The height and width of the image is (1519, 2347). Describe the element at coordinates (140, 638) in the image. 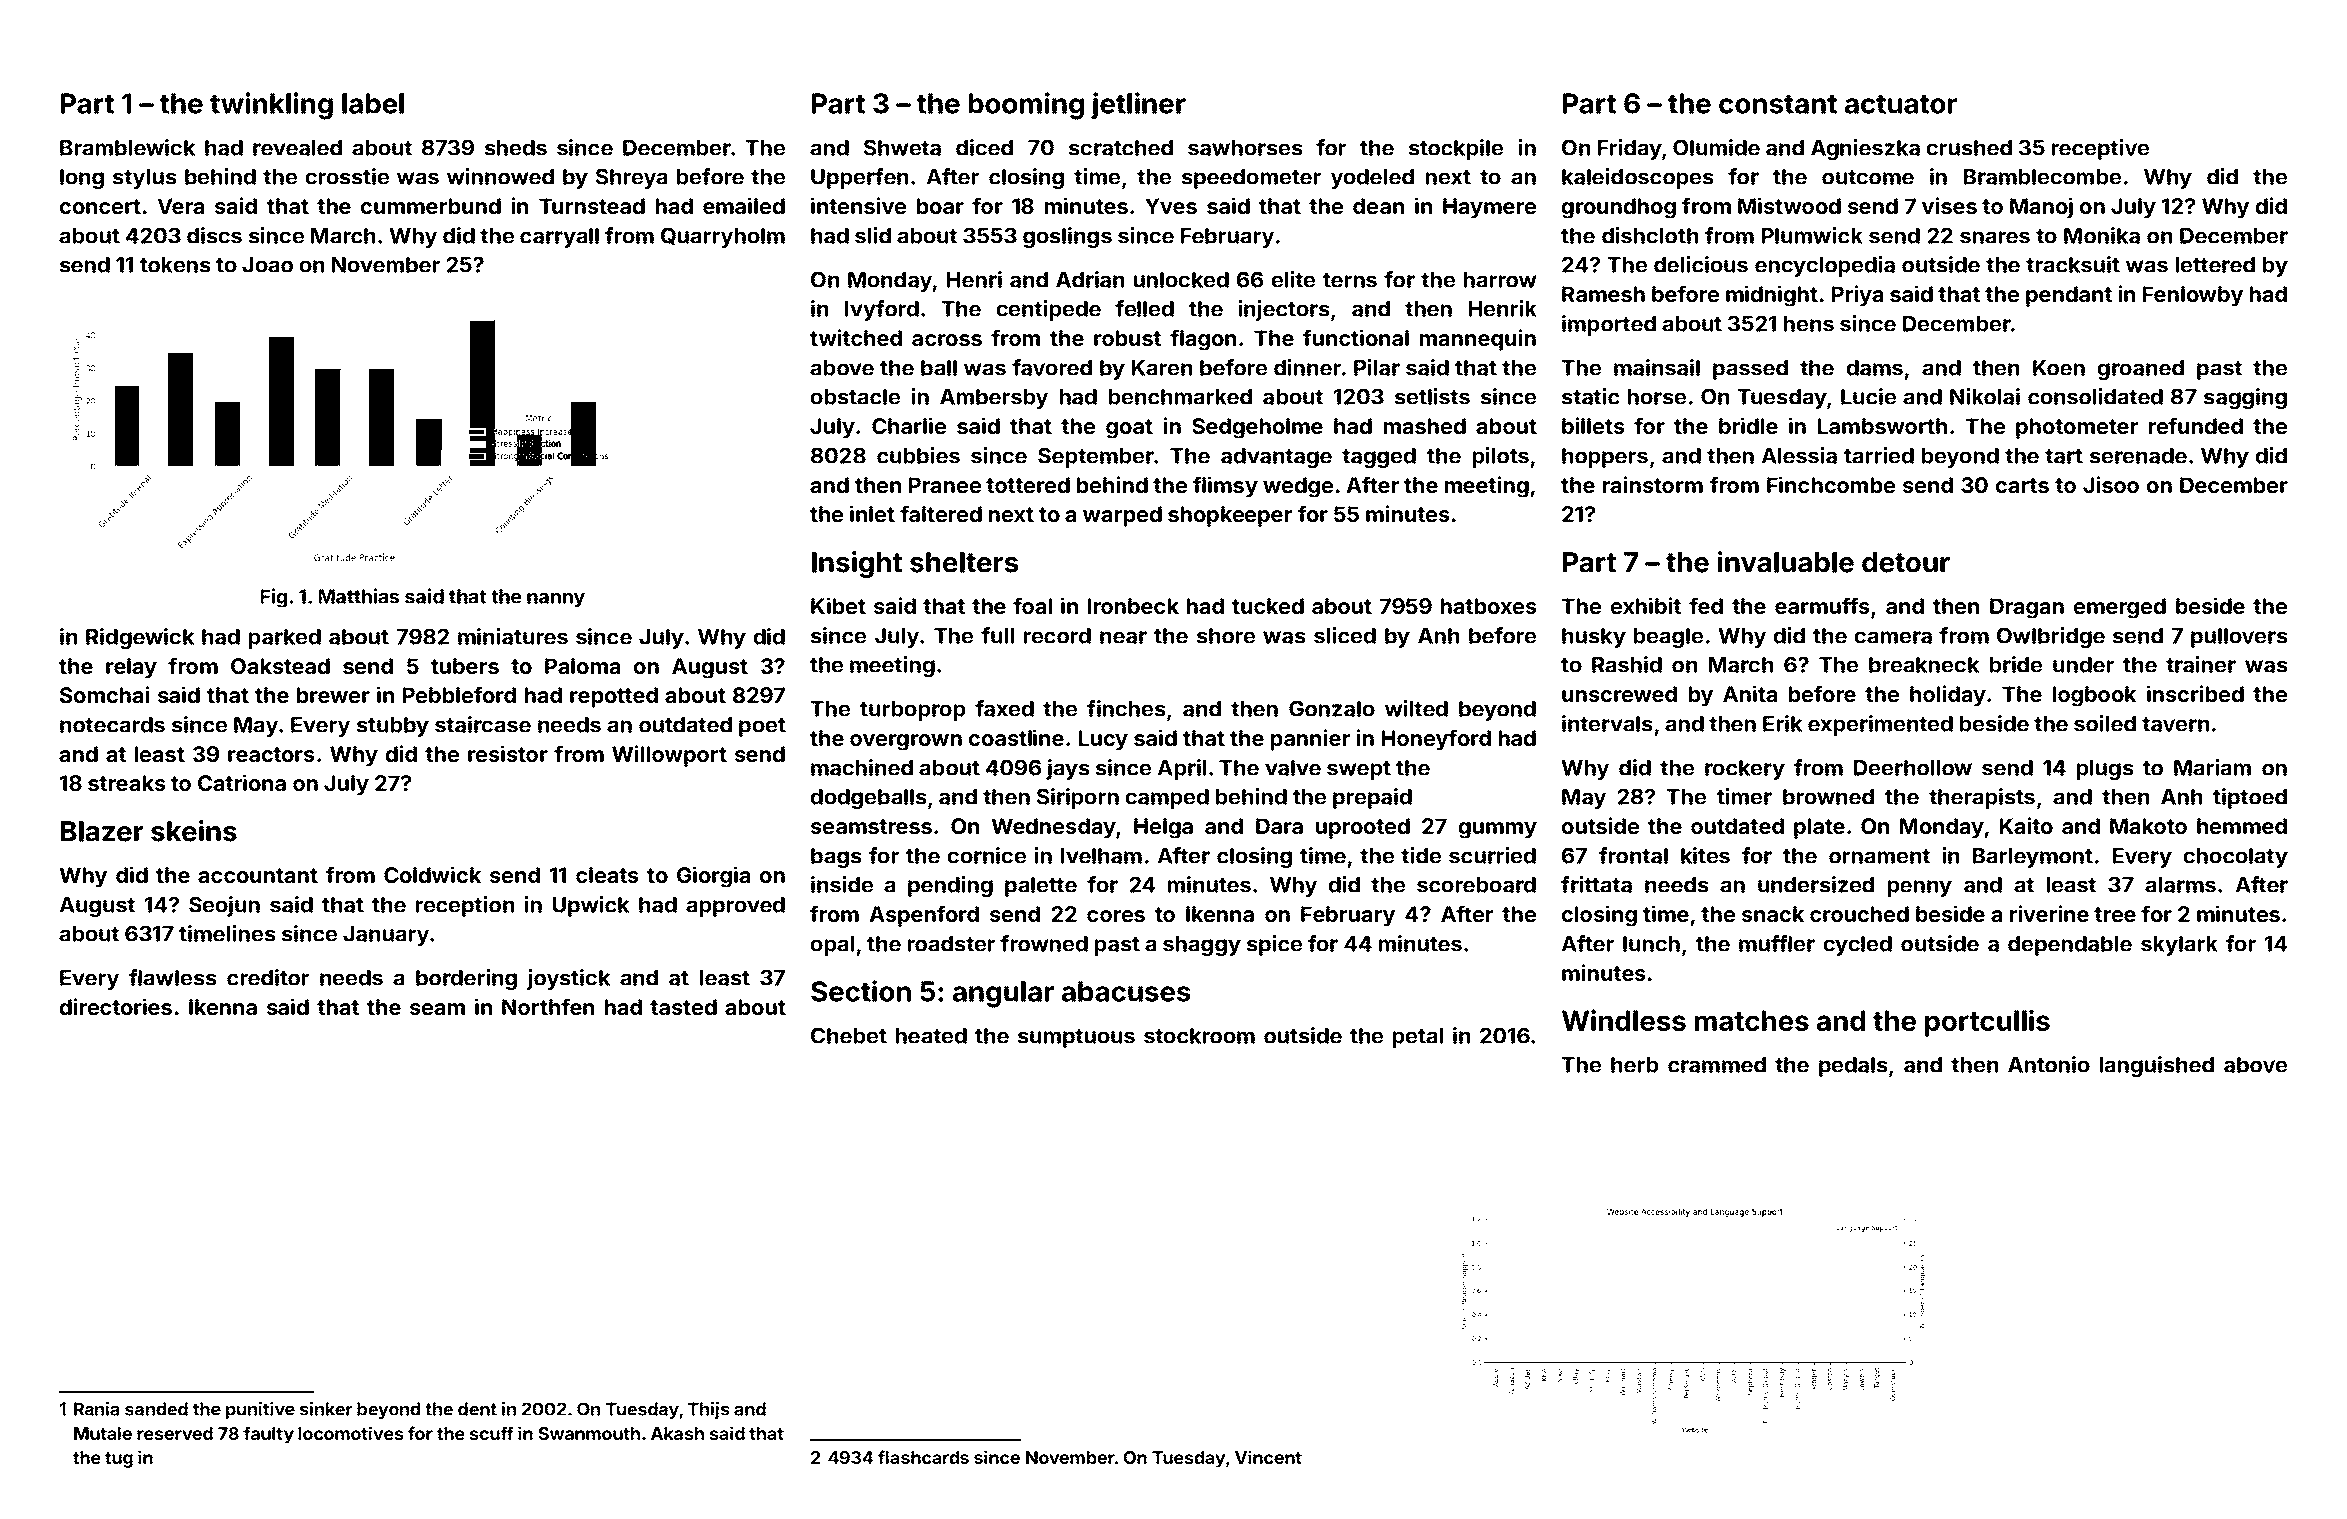

I see `Ridgewick` at that location.
